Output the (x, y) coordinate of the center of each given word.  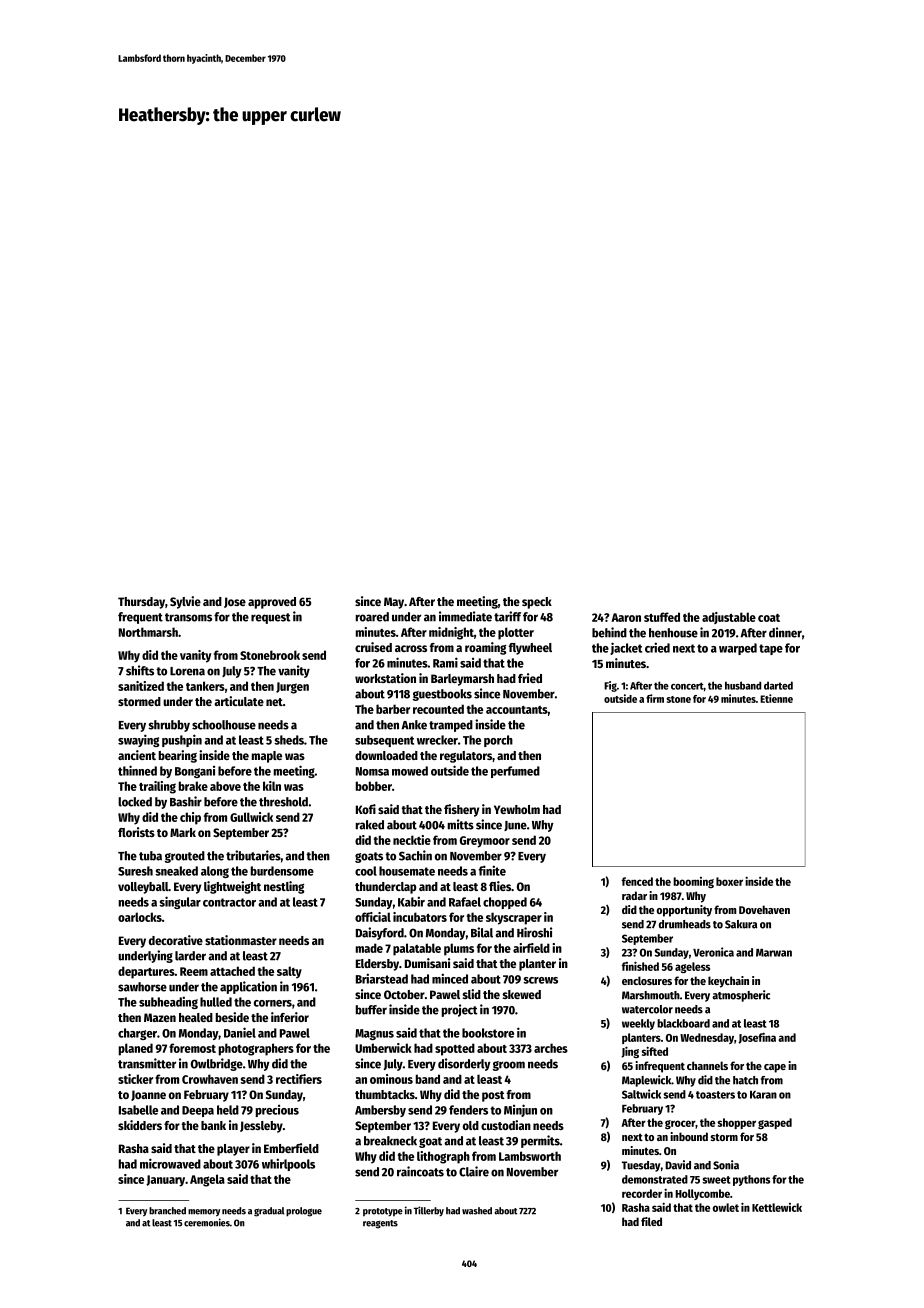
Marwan (774, 953)
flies (500, 886)
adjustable (729, 618)
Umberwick (383, 1048)
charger (137, 1034)
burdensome (282, 871)
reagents (380, 1224)
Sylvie (185, 602)
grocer (680, 1124)
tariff (507, 616)
